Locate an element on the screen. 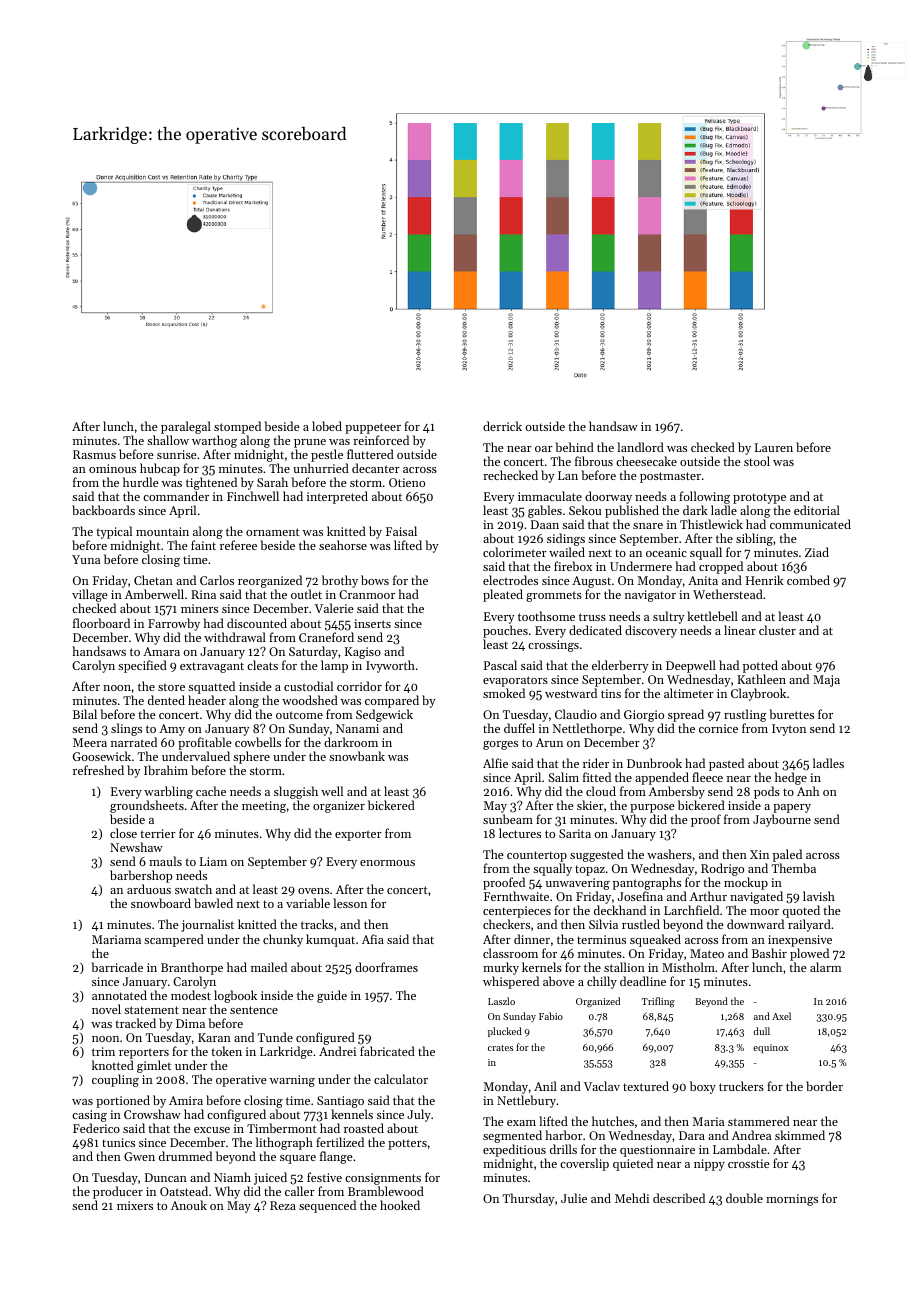  enormous is located at coordinates (387, 863).
